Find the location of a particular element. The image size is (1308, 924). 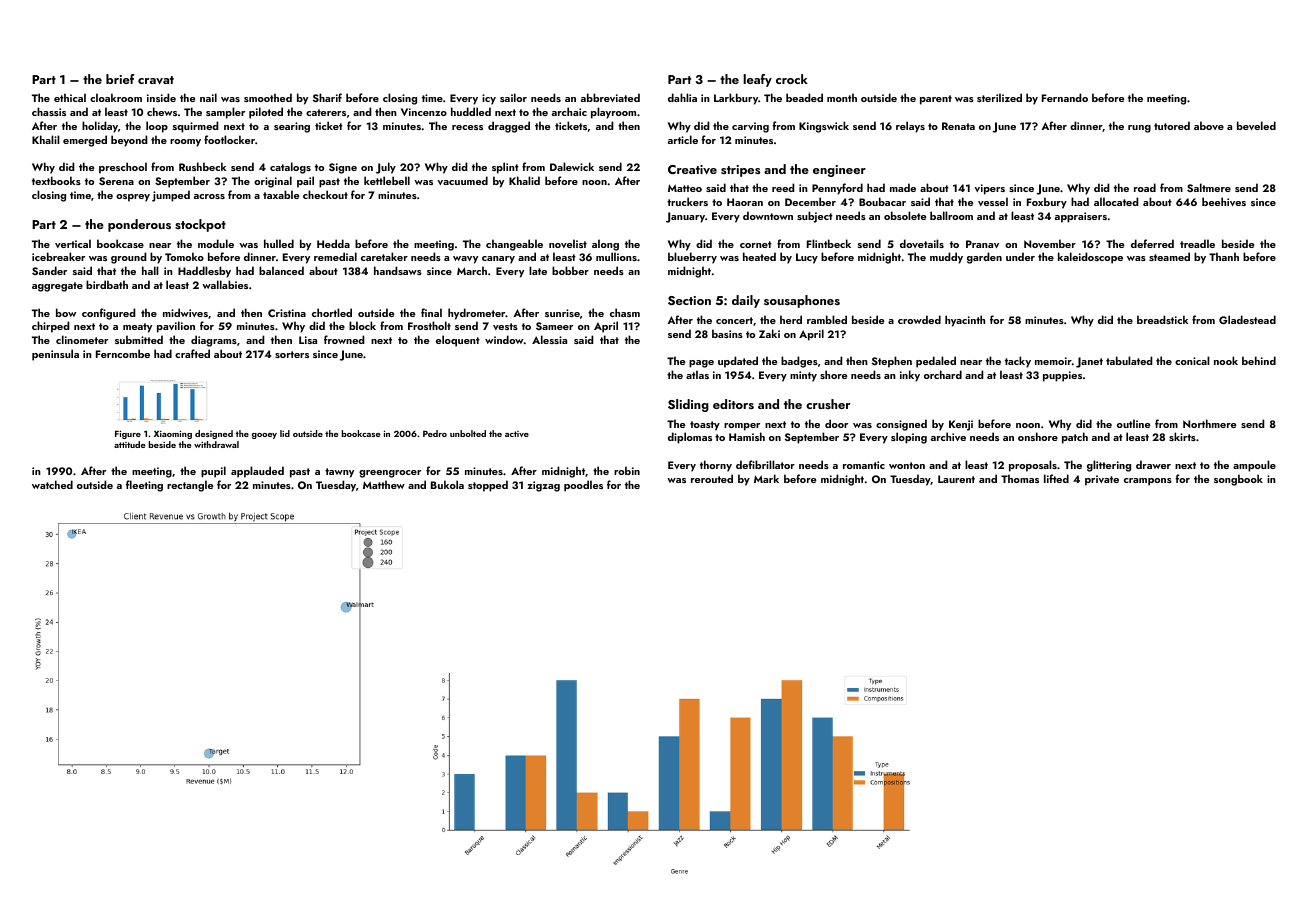

leafy is located at coordinates (757, 80).
